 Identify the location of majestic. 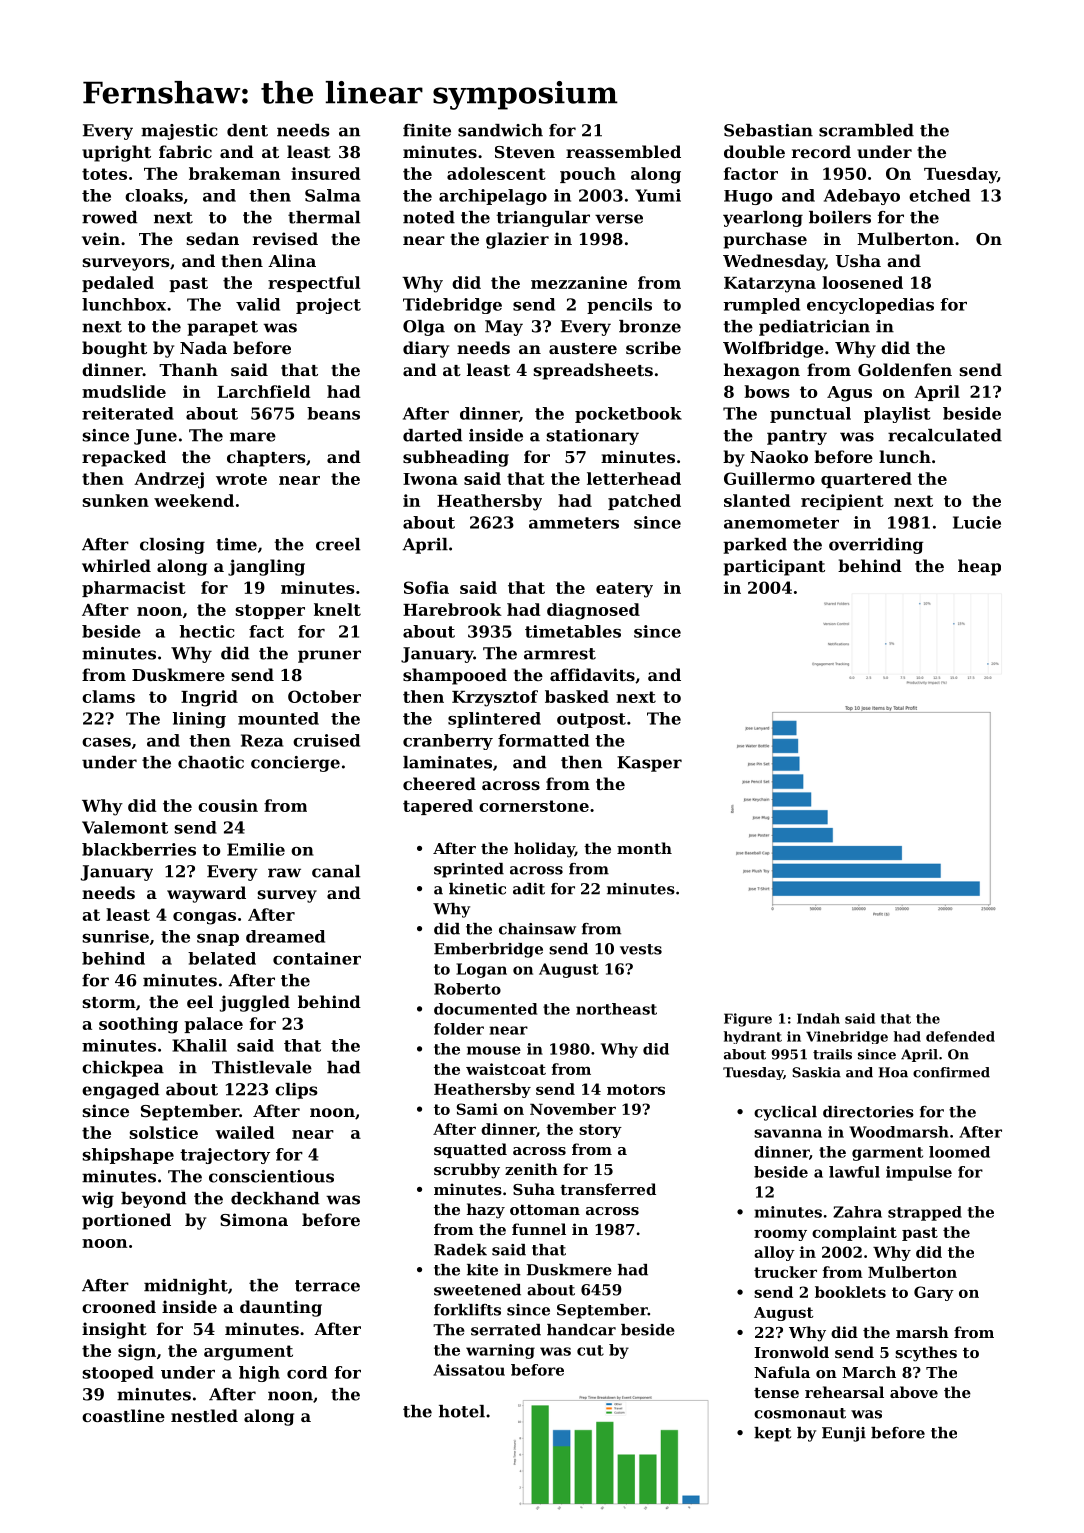
(179, 132).
